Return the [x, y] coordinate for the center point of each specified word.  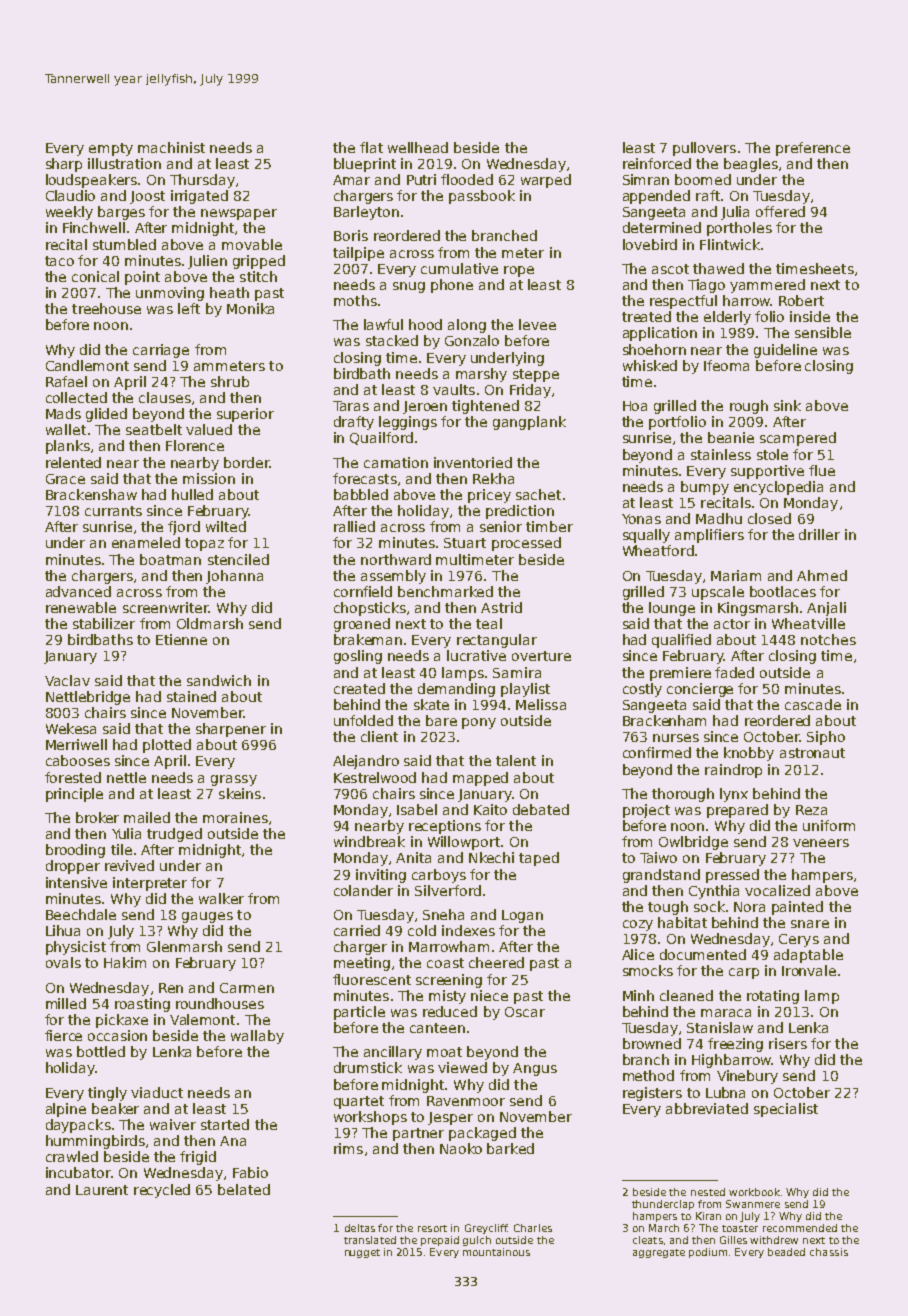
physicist [76, 948]
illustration [124, 163]
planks [68, 447]
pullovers [704, 149]
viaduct [157, 1092]
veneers [821, 843]
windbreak [369, 841]
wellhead [418, 147]
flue [822, 470]
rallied [354, 526]
